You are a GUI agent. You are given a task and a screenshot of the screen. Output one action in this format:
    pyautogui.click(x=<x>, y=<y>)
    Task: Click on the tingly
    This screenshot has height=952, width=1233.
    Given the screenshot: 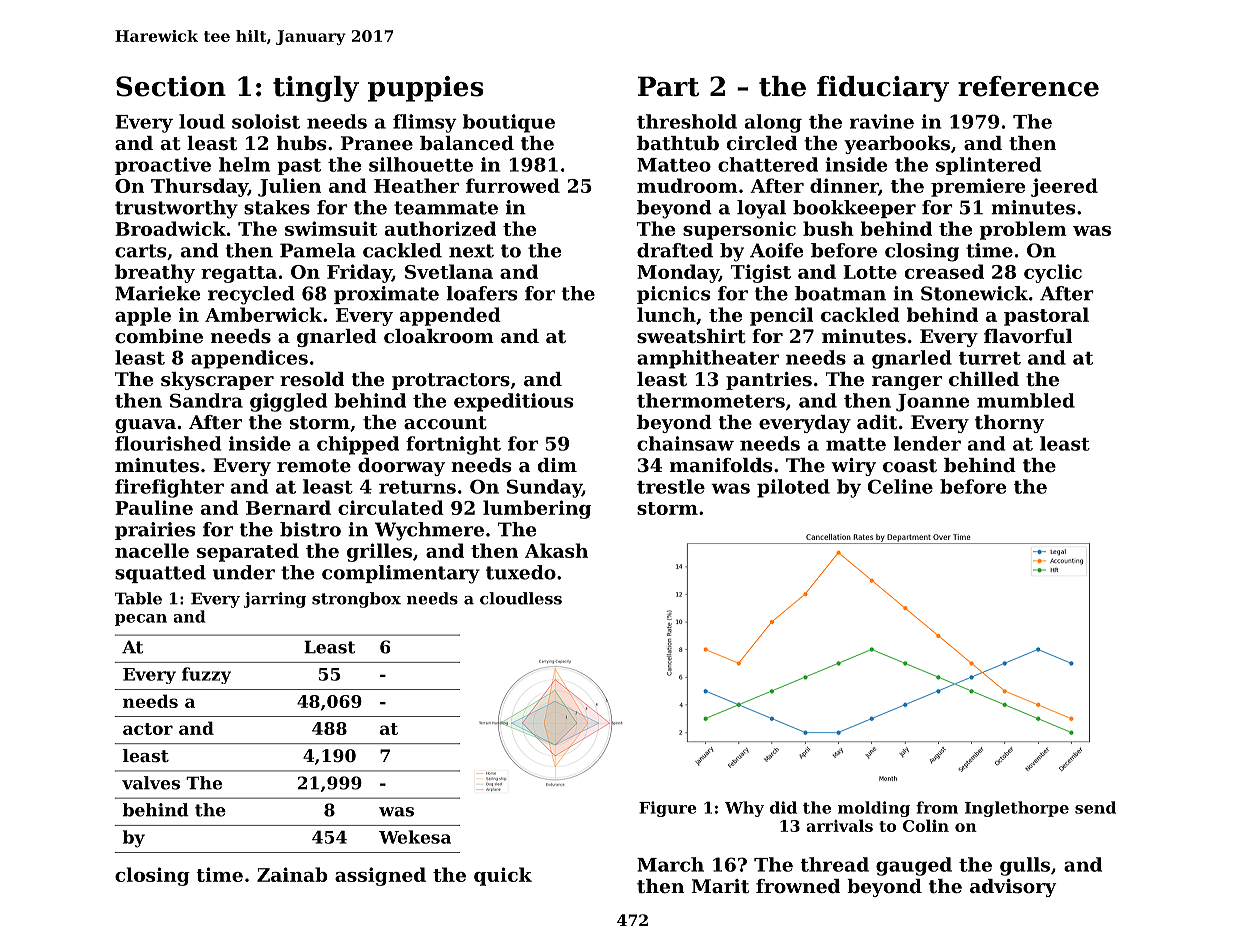 What is the action you would take?
    pyautogui.click(x=316, y=89)
